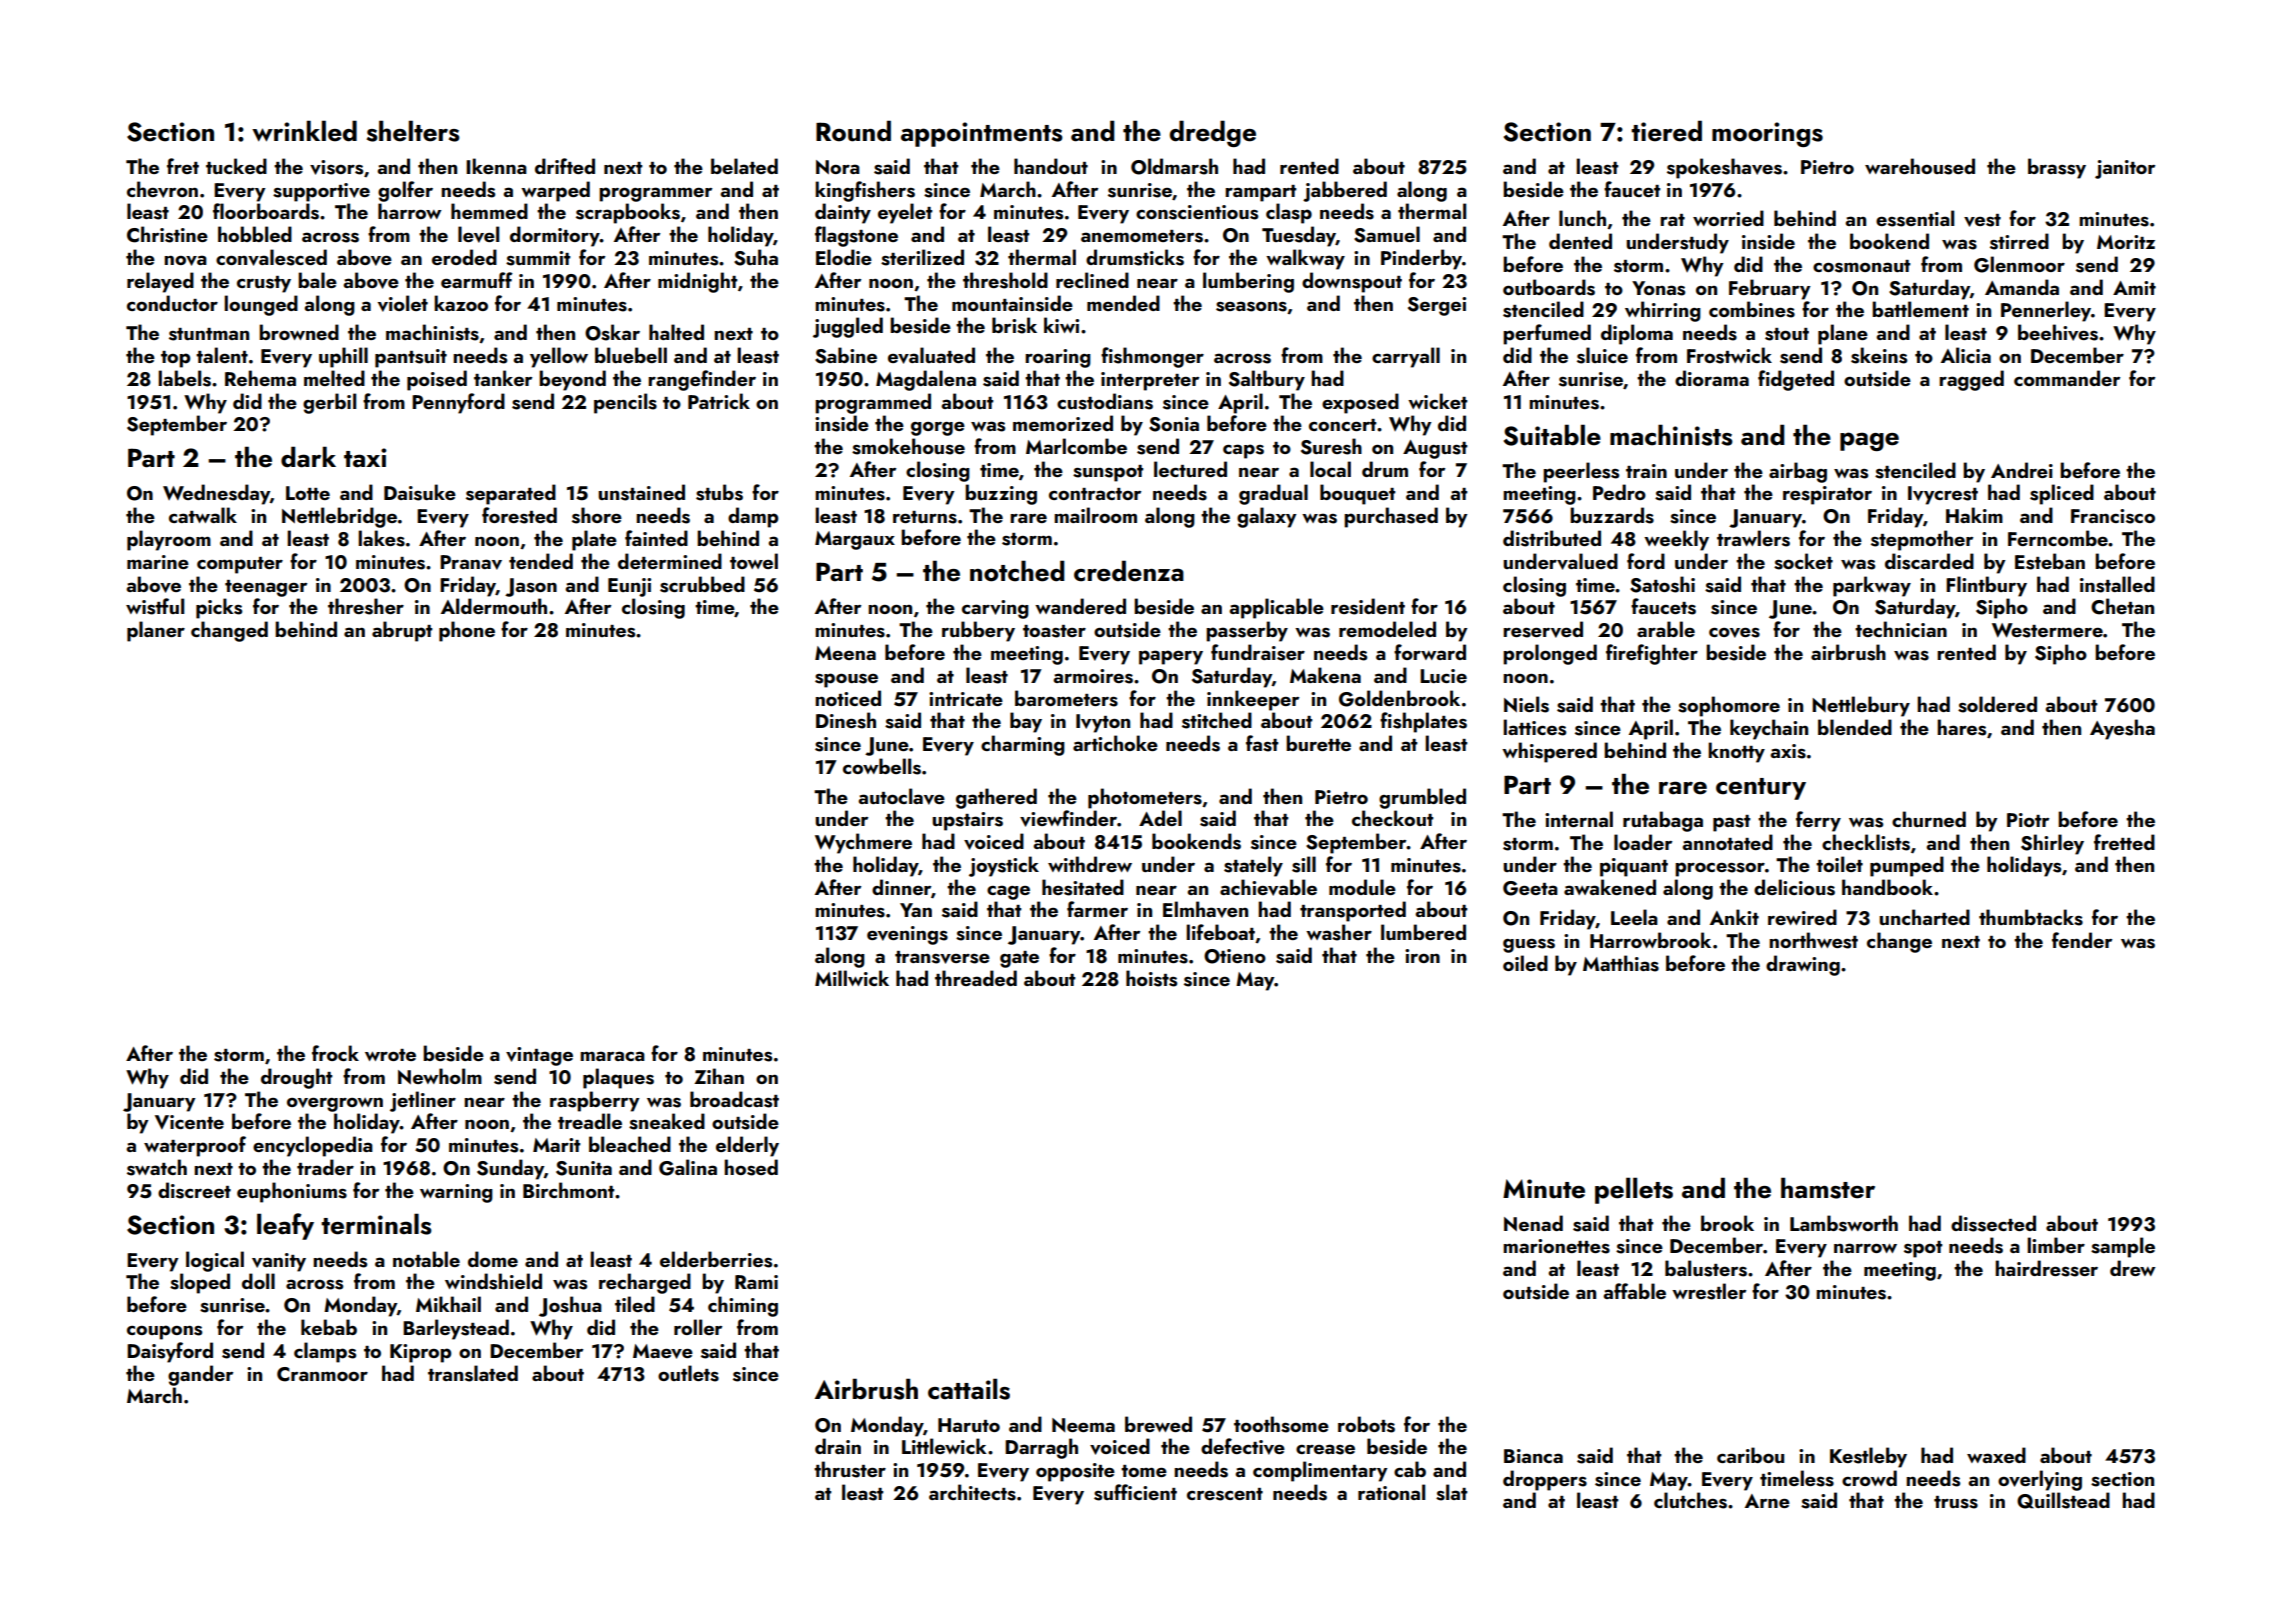  Describe the element at coordinates (1580, 241) in the screenshot. I see `dented` at that location.
